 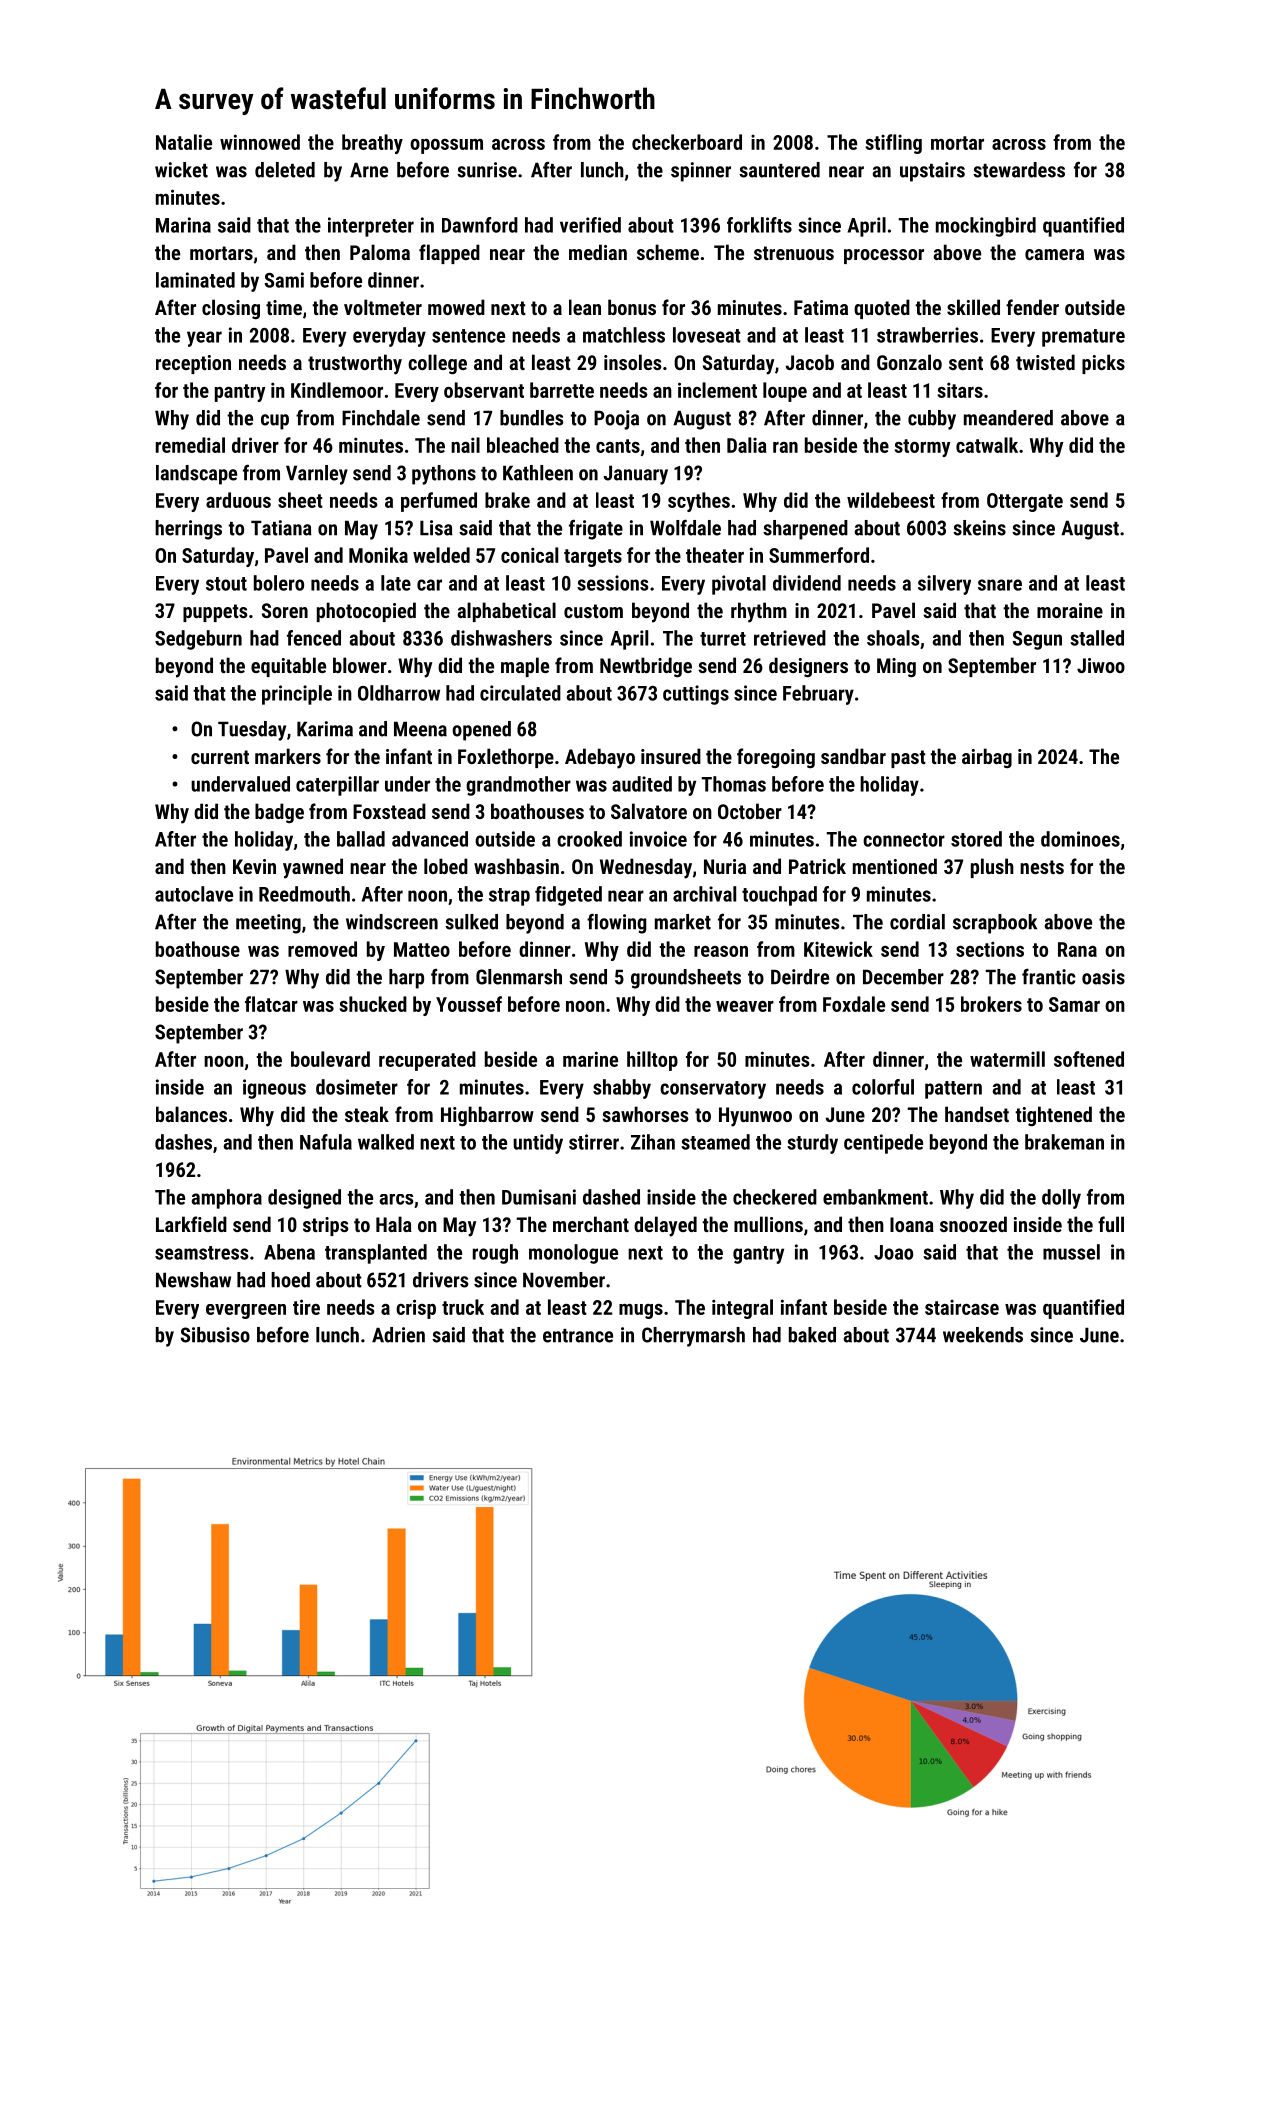 I want to click on stewardess, so click(x=1019, y=170).
